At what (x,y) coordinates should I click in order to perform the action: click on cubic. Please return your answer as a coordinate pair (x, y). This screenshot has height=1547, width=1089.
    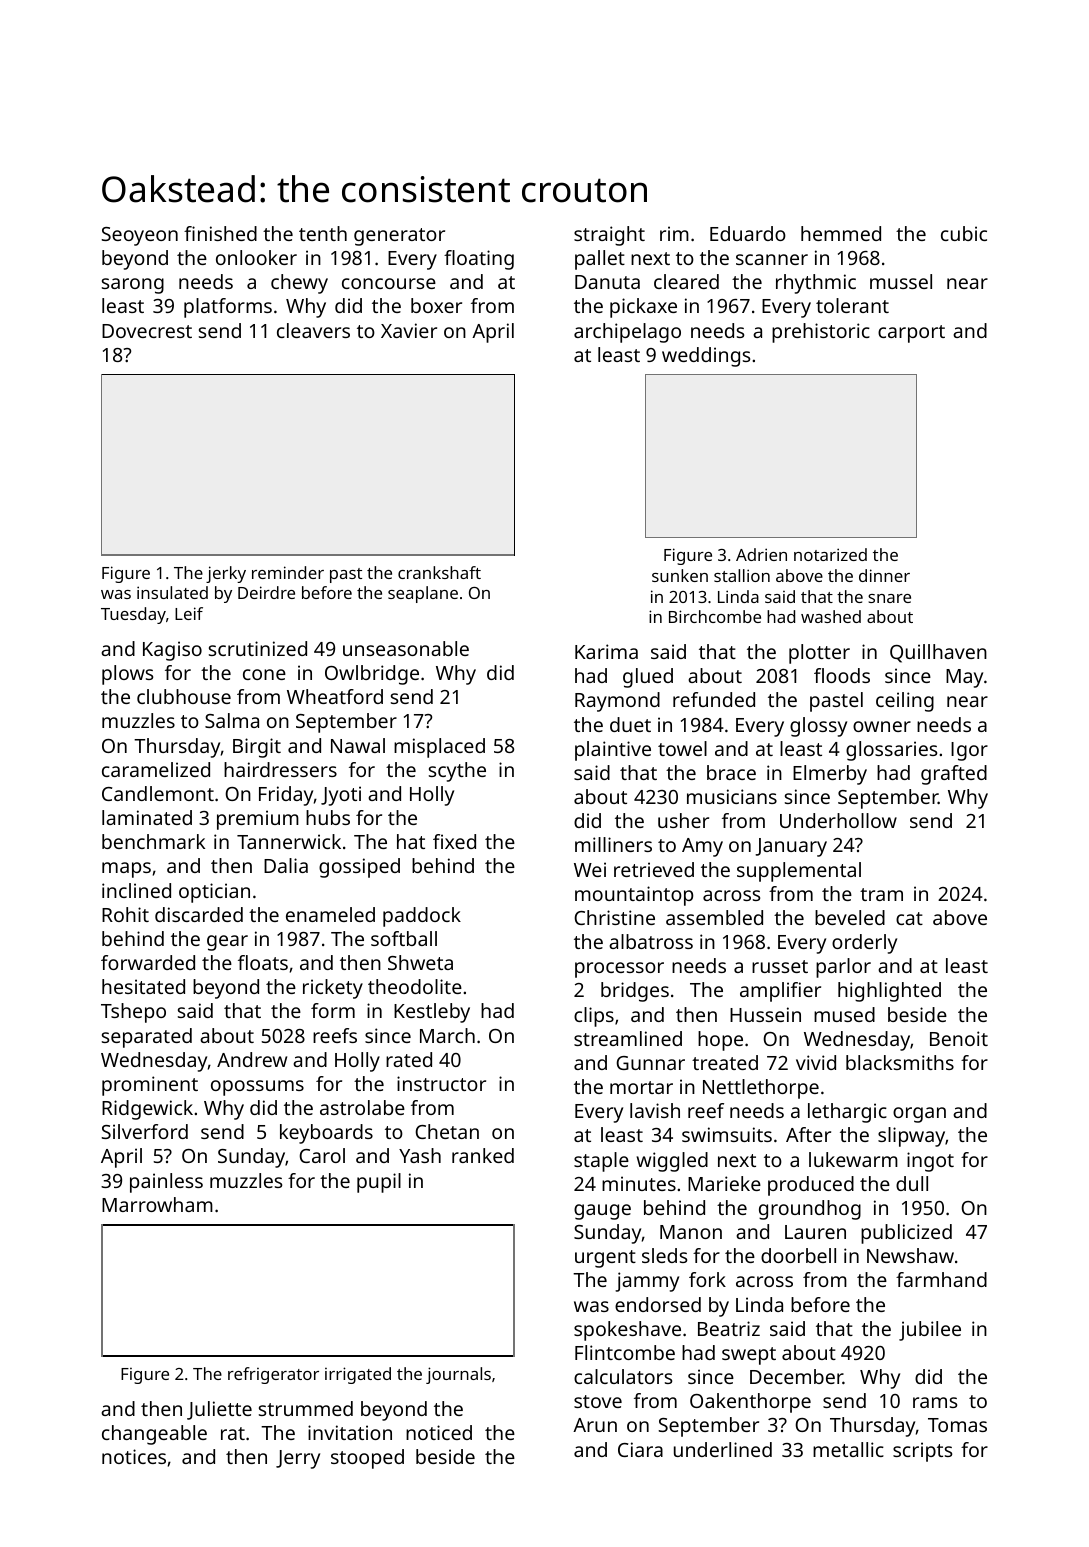
    Looking at the image, I should click on (964, 233).
